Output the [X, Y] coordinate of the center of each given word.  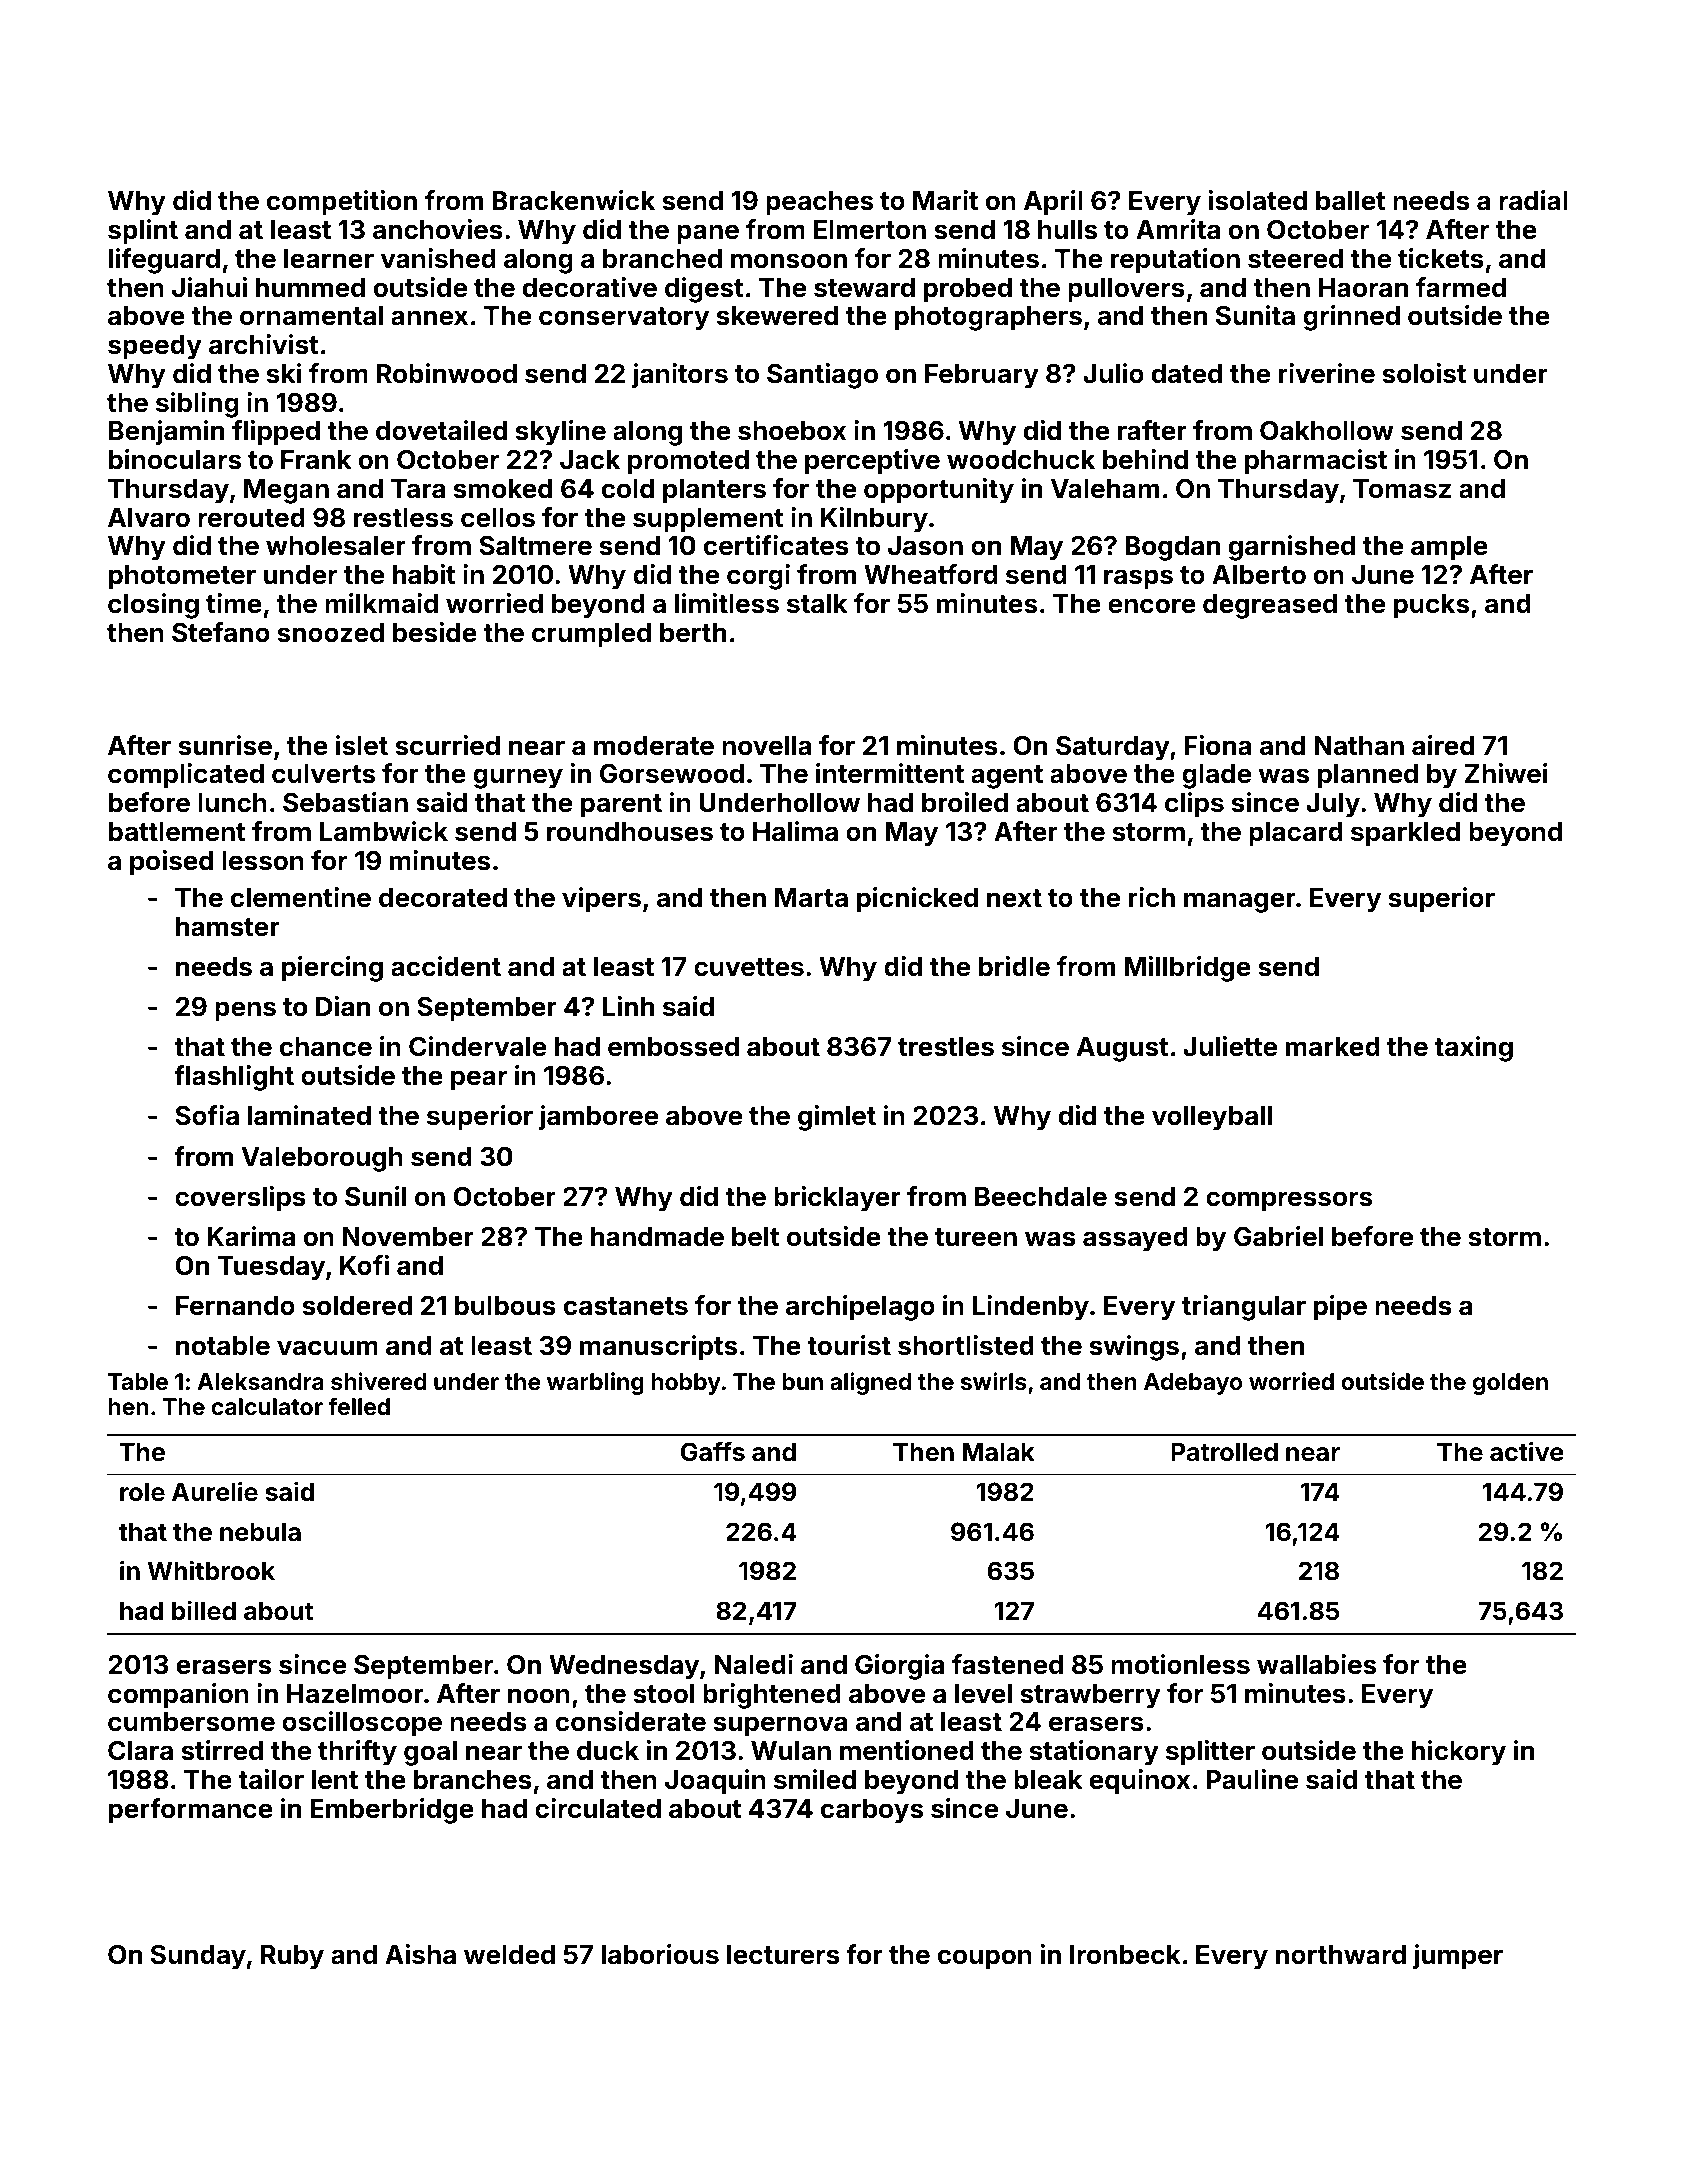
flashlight [234, 1078]
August [1123, 1049]
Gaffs [713, 1452]
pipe [1340, 1308]
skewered [777, 316]
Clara [140, 1750]
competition [342, 203]
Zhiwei [1506, 773]
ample [1449, 548]
